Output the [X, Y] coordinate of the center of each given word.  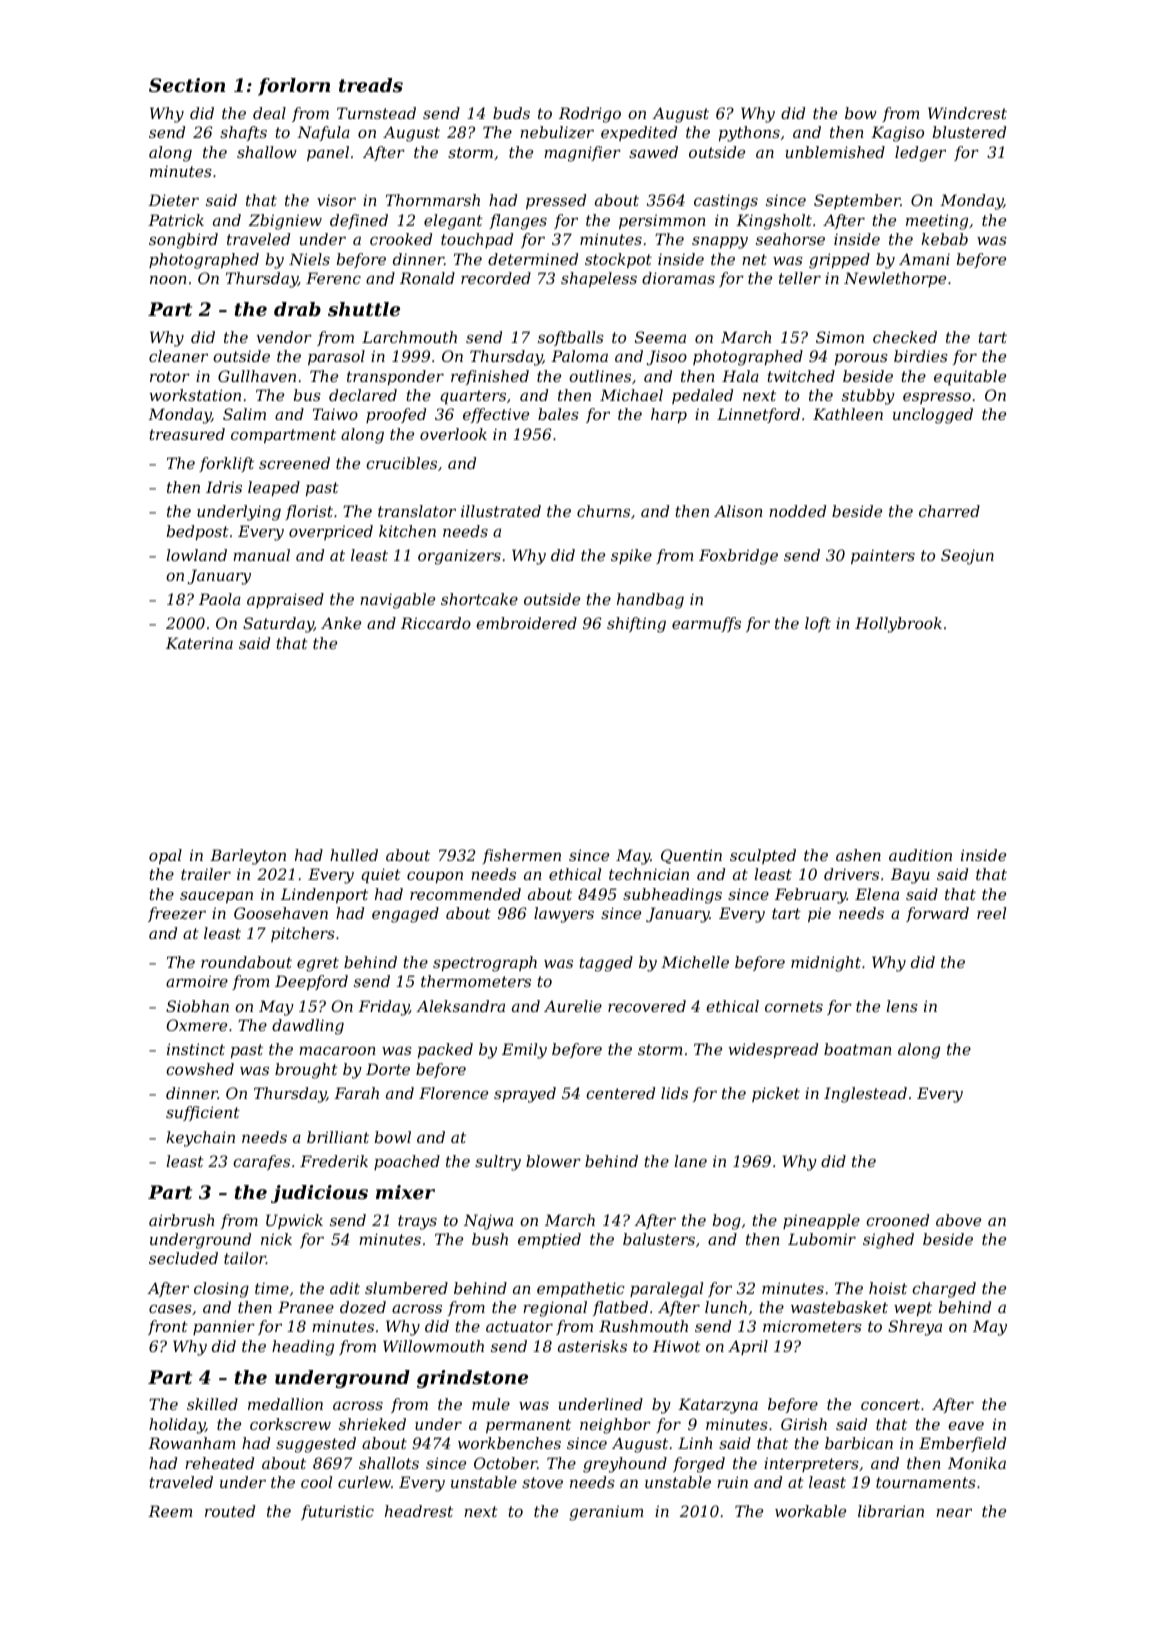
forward [937, 914]
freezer [177, 914]
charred [949, 511]
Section [187, 85]
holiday [177, 1426]
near [954, 1512]
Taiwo [335, 414]
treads [371, 85]
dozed [363, 1307]
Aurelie [573, 1006]
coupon [435, 877]
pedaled [702, 396]
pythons [749, 134]
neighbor [615, 1426]
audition [920, 855]
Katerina [199, 643]
